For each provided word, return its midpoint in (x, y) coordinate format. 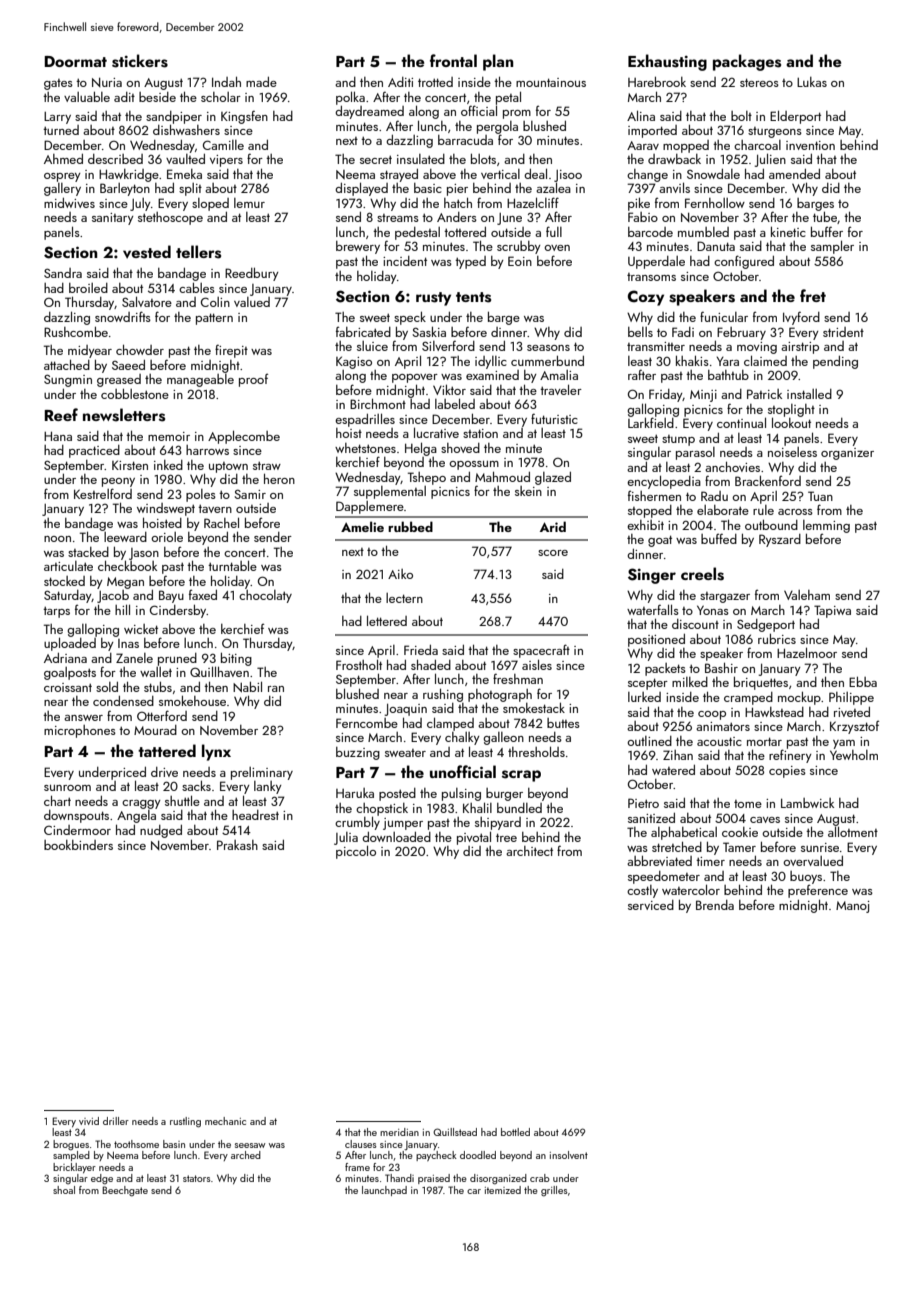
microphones (80, 731)
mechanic (225, 1121)
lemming (826, 526)
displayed (361, 189)
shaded (431, 665)
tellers (198, 252)
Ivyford (801, 318)
